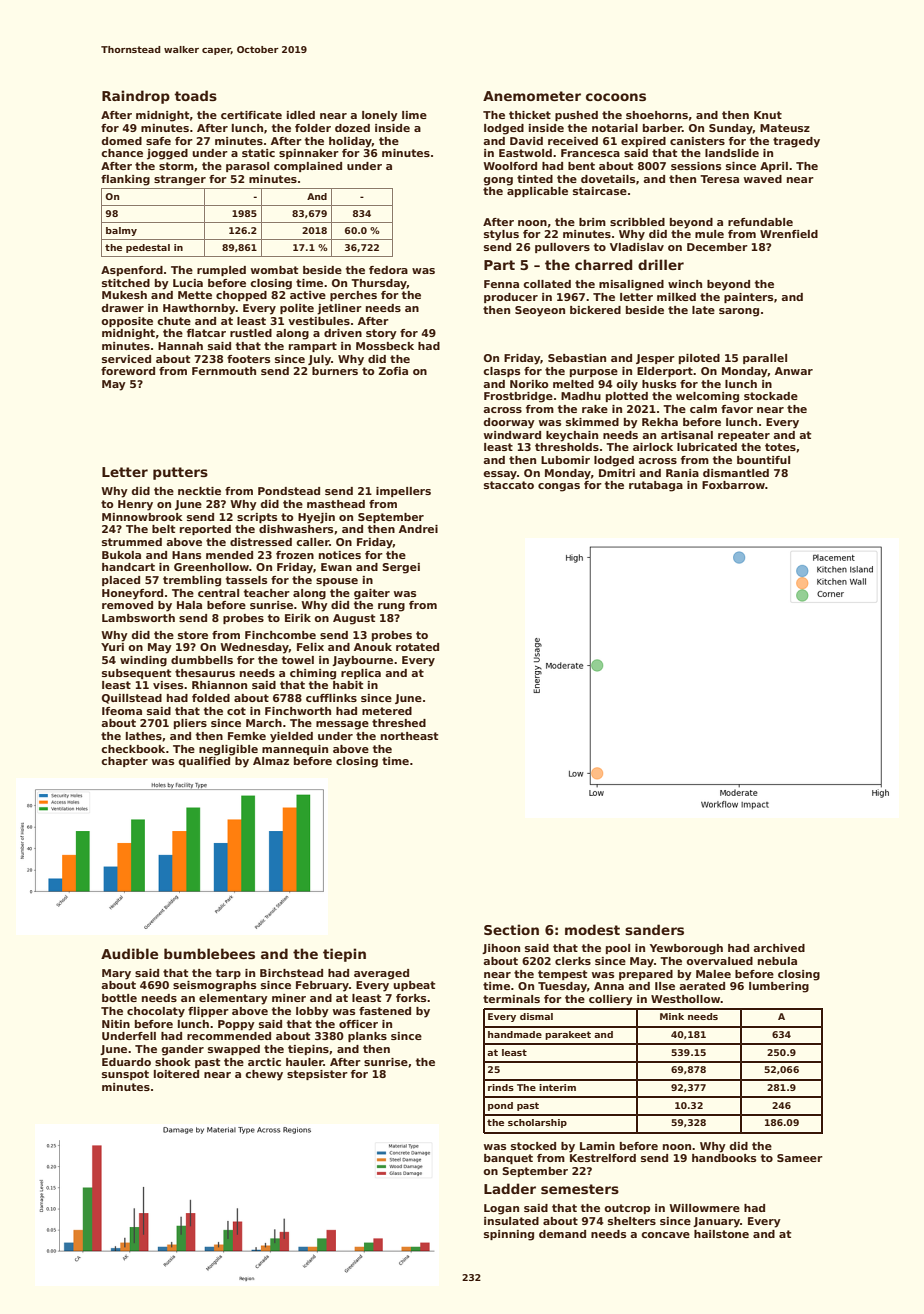 Image resolution: width=924 pixels, height=1314 pixels. I want to click on archived, so click(779, 948).
